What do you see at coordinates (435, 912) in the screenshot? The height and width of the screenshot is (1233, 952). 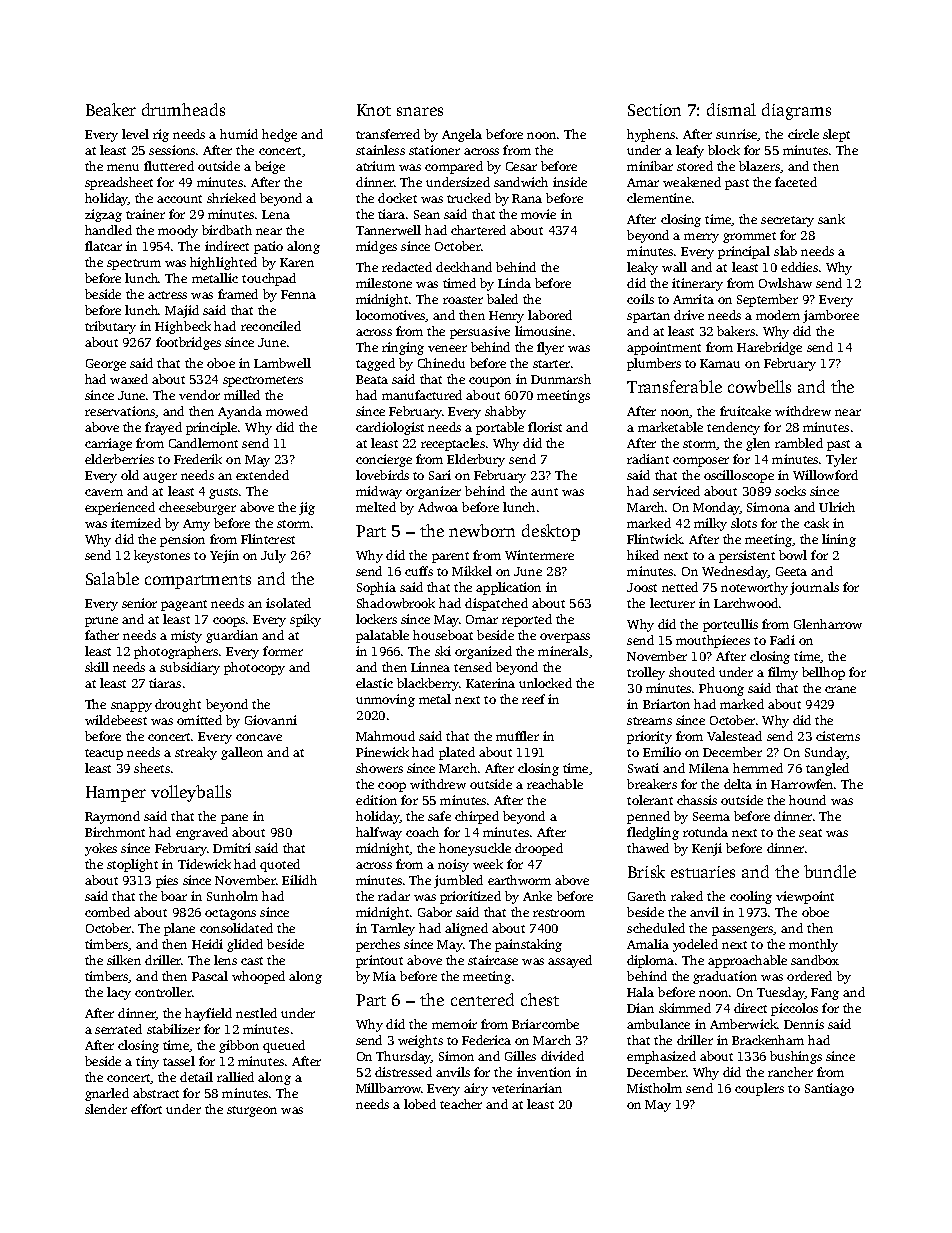 I see `Gabor` at bounding box center [435, 912].
